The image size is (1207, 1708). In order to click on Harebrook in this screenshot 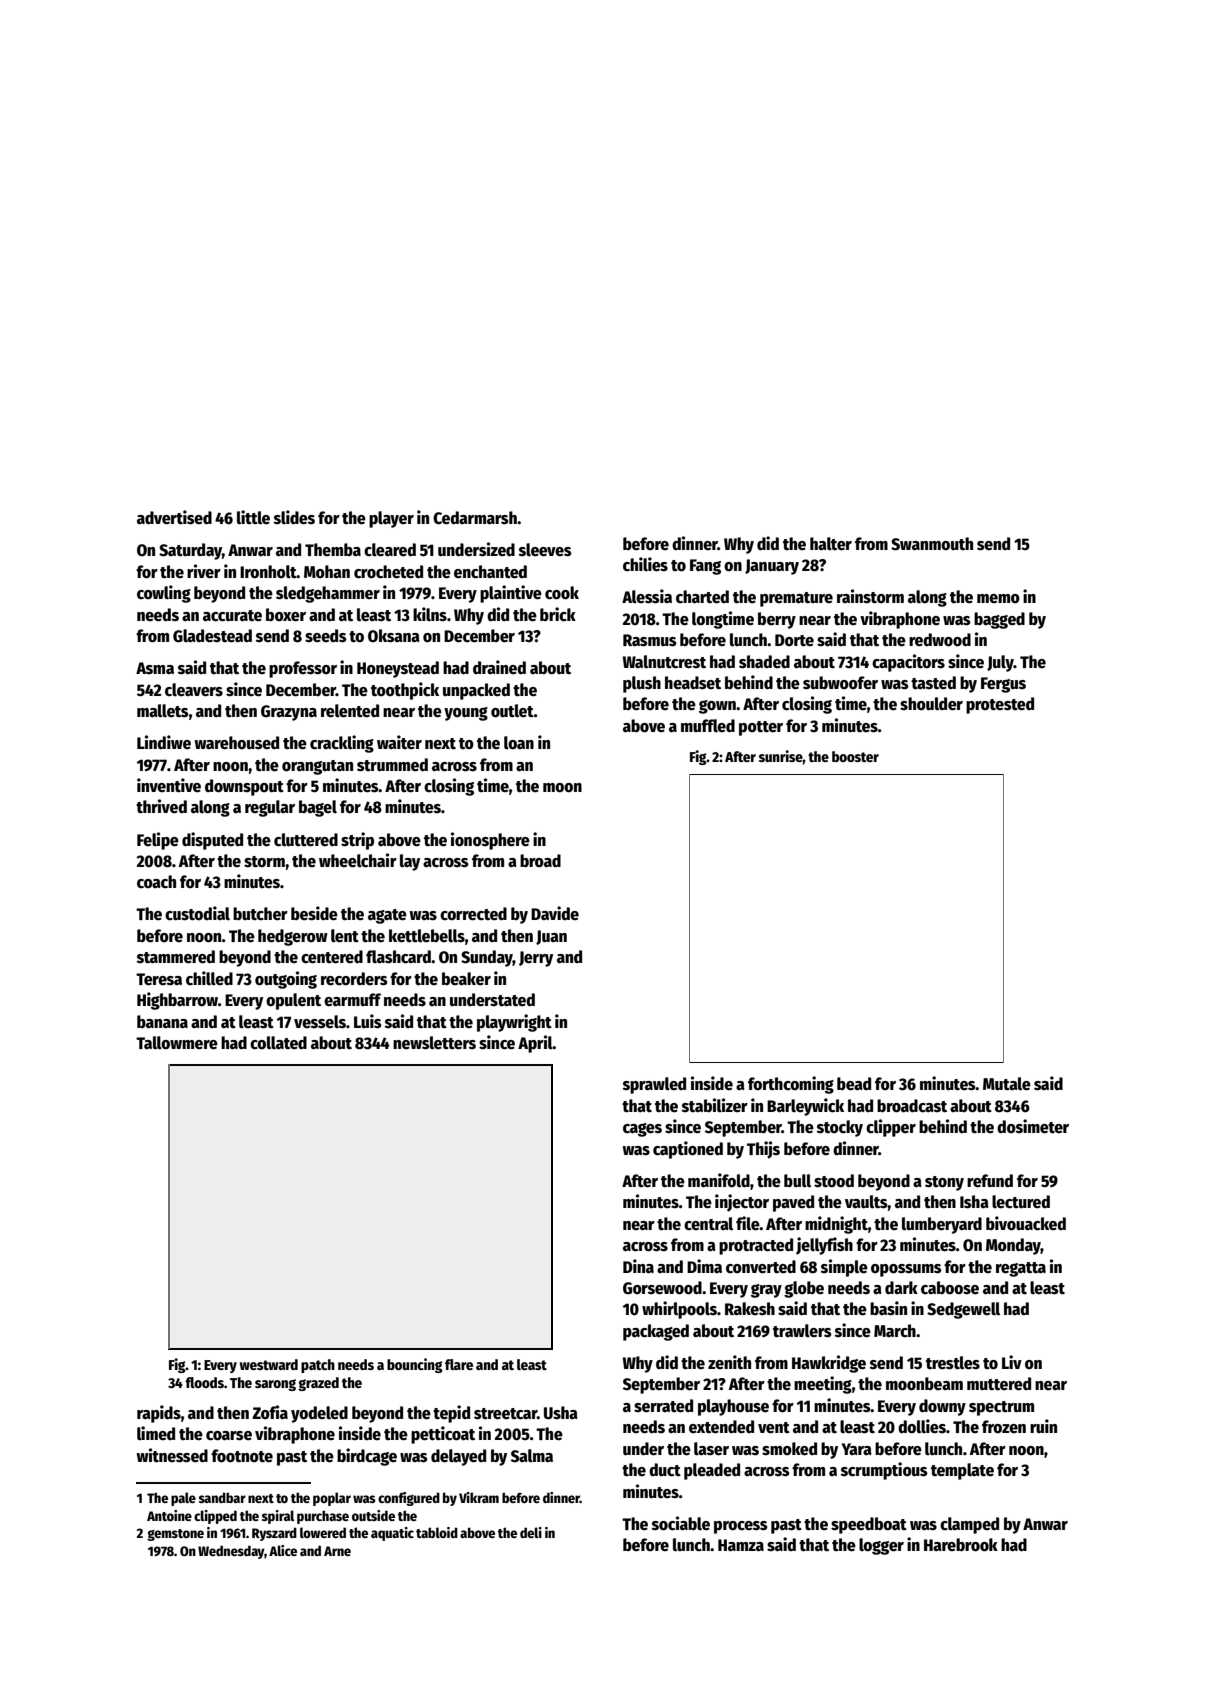, I will do `click(961, 1545)`.
